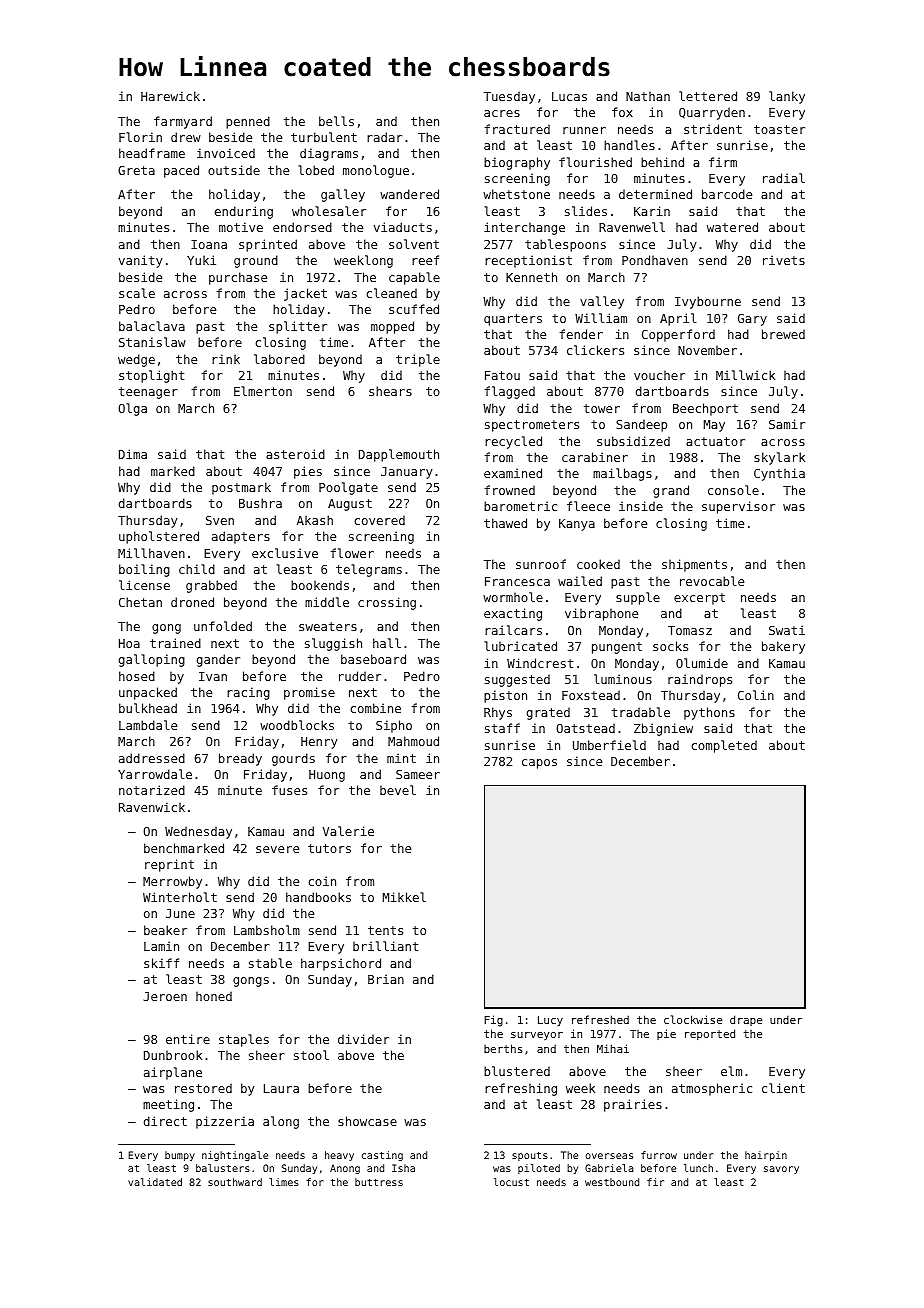  Describe the element at coordinates (241, 488) in the screenshot. I see `postmark` at that location.
